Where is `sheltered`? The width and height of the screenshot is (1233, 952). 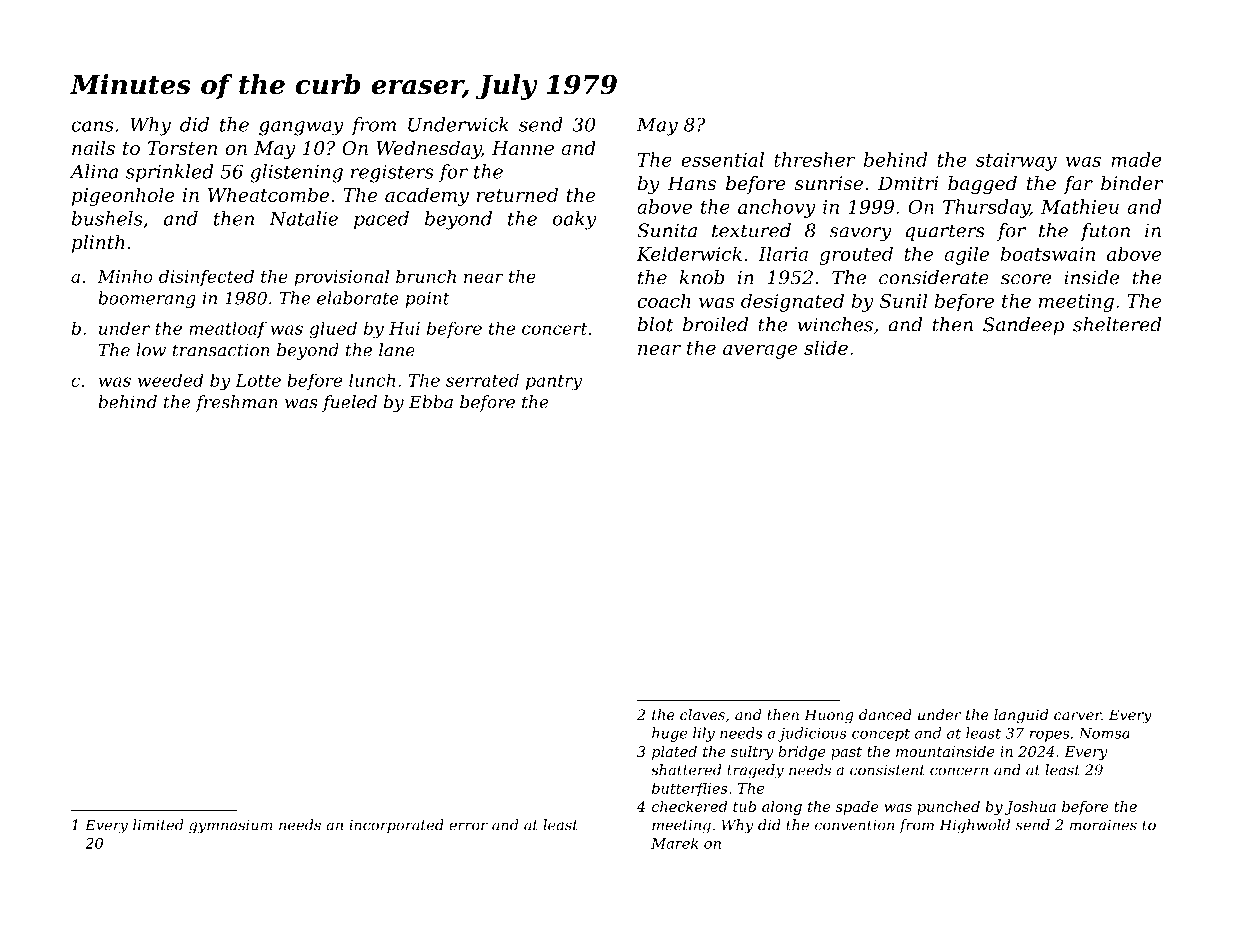 sheltered is located at coordinates (1117, 324).
